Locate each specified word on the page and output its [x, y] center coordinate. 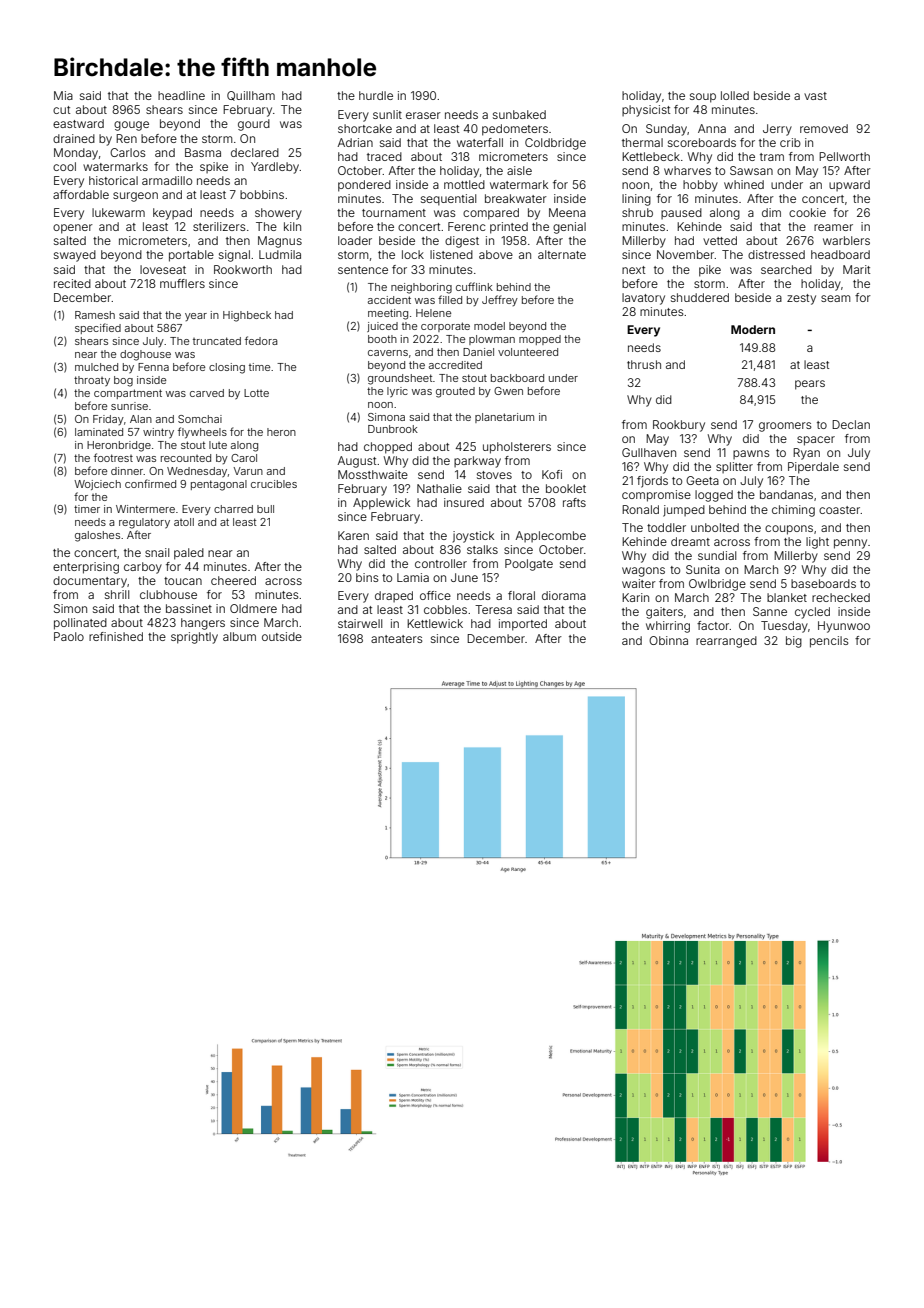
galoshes [97, 536]
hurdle [376, 95]
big [794, 642]
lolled [735, 95]
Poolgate [529, 565]
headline [181, 95]
